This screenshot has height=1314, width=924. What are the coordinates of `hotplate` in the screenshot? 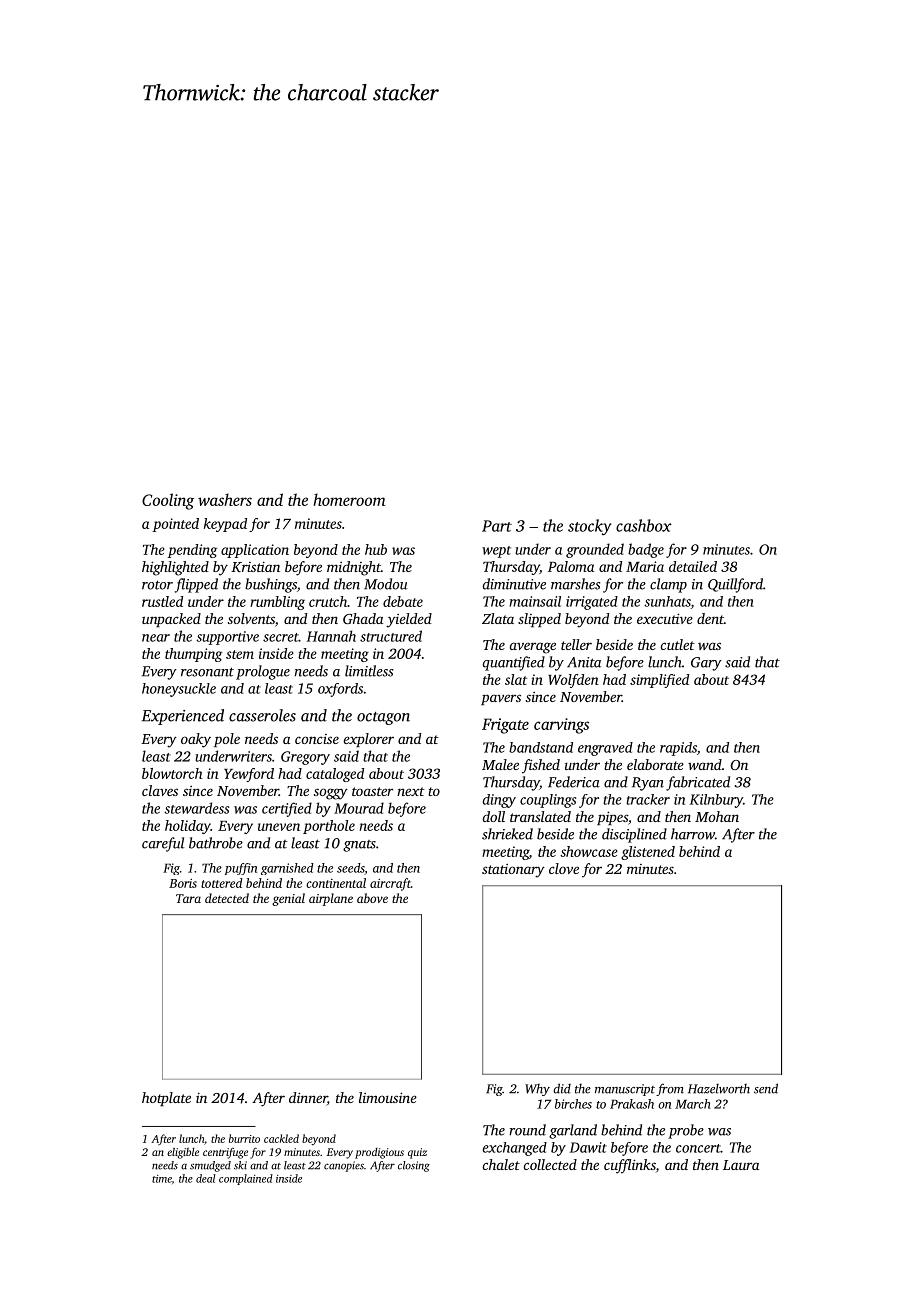 It's located at (166, 1099).
